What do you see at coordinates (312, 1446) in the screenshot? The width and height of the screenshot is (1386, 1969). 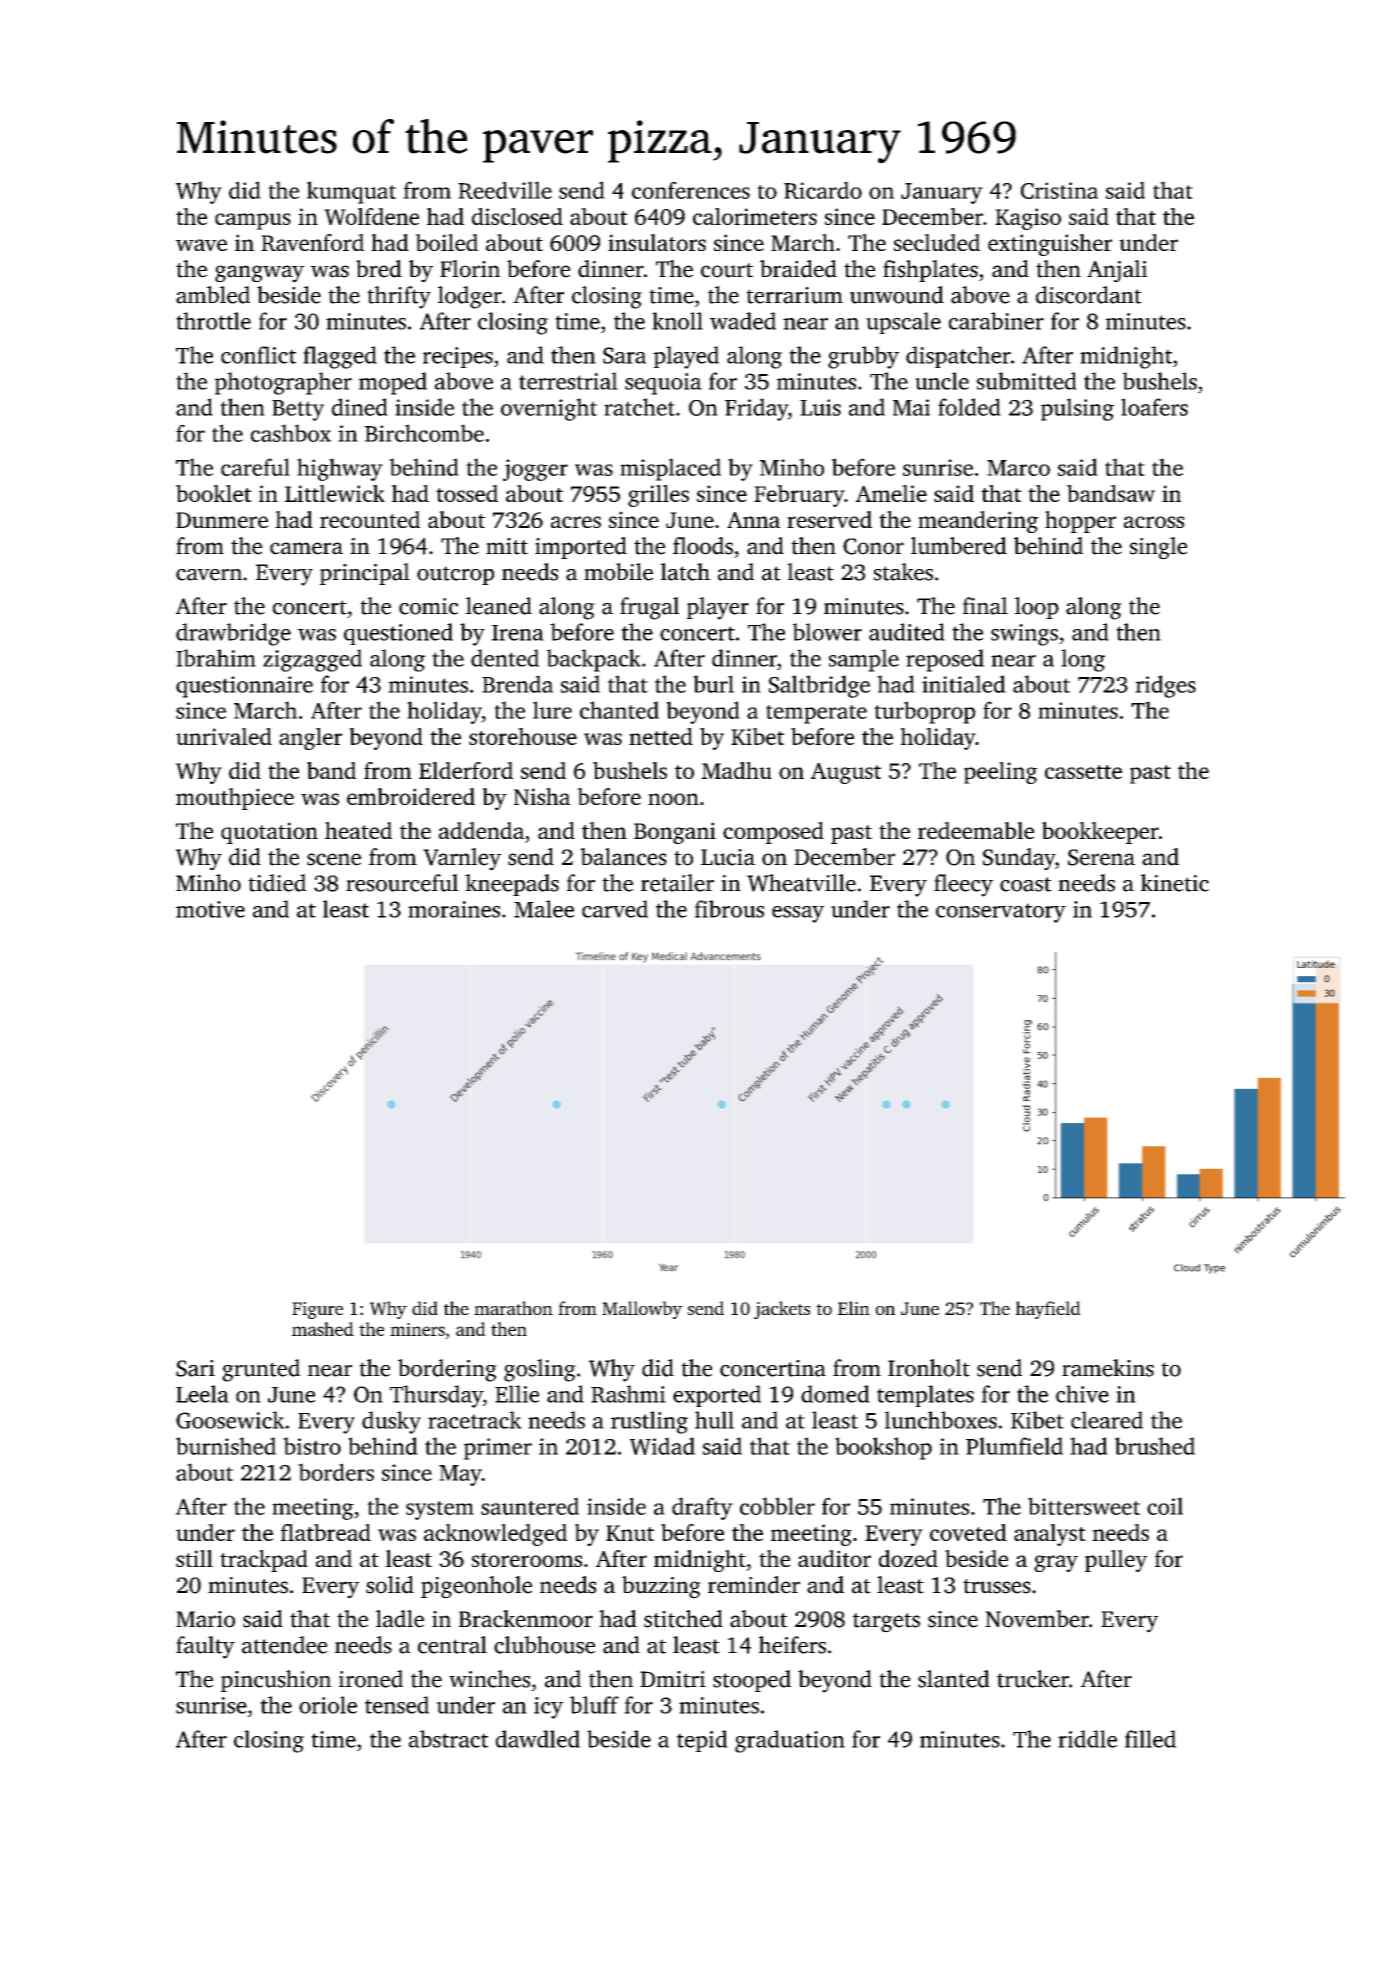 I see `bistro` at bounding box center [312, 1446].
